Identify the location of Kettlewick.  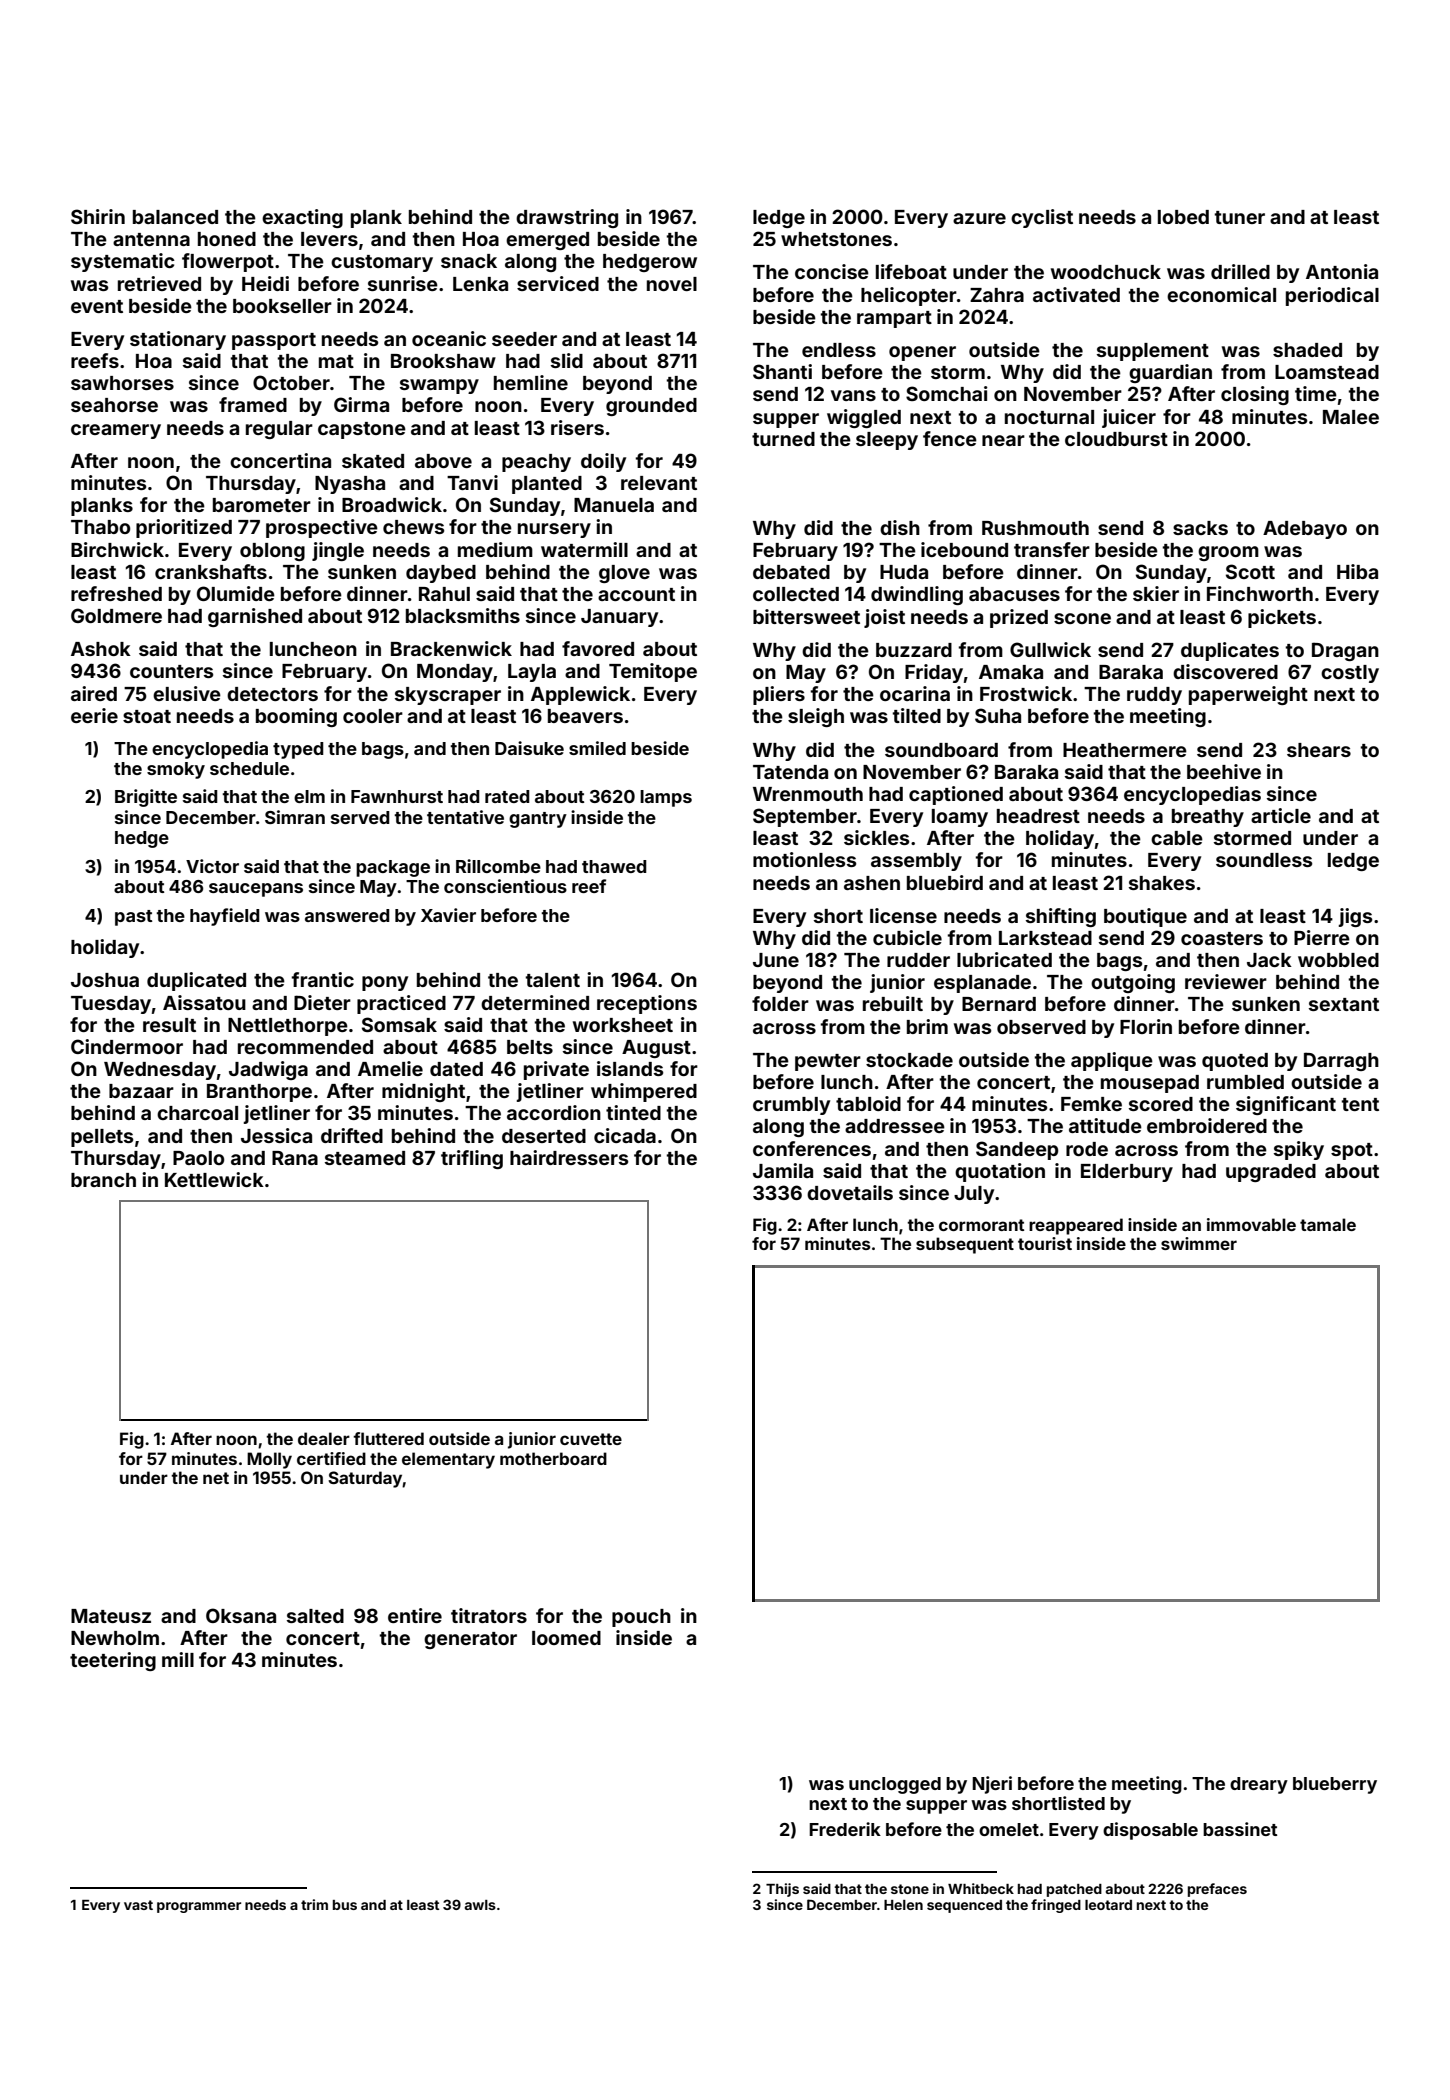
(214, 1179).
